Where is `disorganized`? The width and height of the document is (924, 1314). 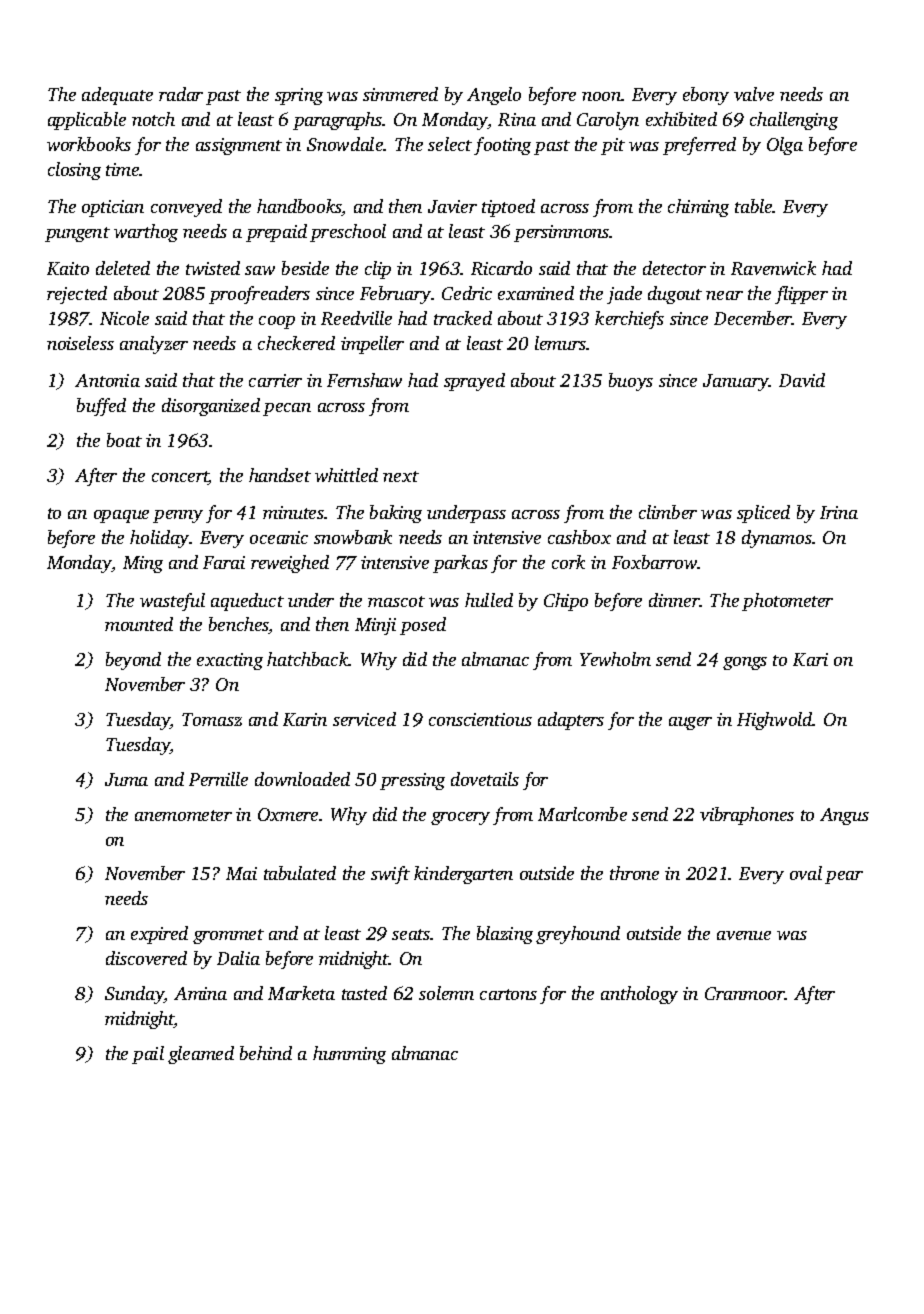 disorganized is located at coordinates (211, 407).
